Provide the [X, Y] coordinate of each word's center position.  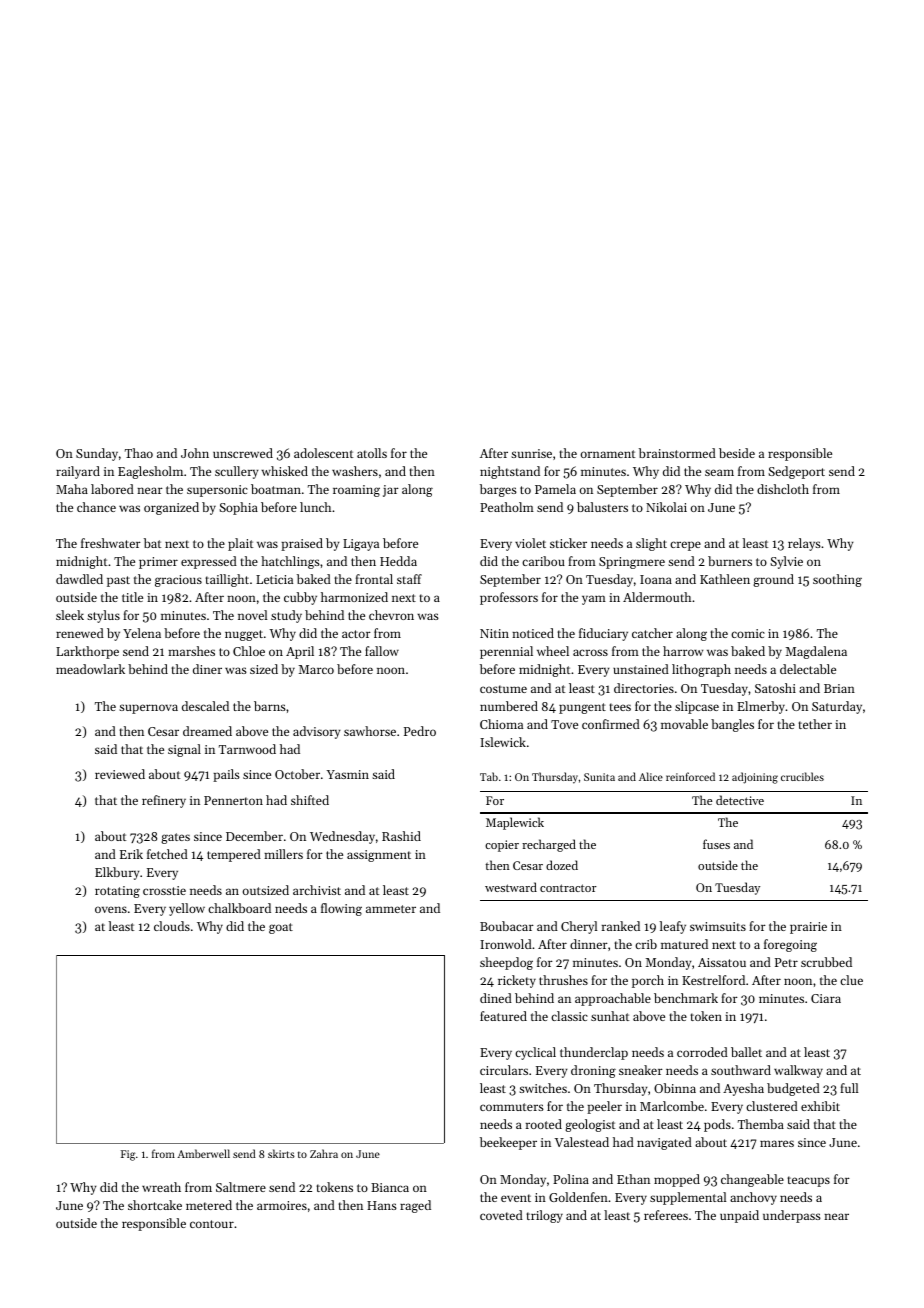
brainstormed [677, 453]
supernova [148, 709]
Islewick [503, 742]
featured [503, 1016]
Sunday [97, 454]
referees [666, 1215]
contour [212, 1224]
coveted [501, 1215]
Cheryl [579, 927]
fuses [716, 844]
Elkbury [117, 873]
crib [646, 944]
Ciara [826, 998]
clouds [172, 926]
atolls [372, 453]
